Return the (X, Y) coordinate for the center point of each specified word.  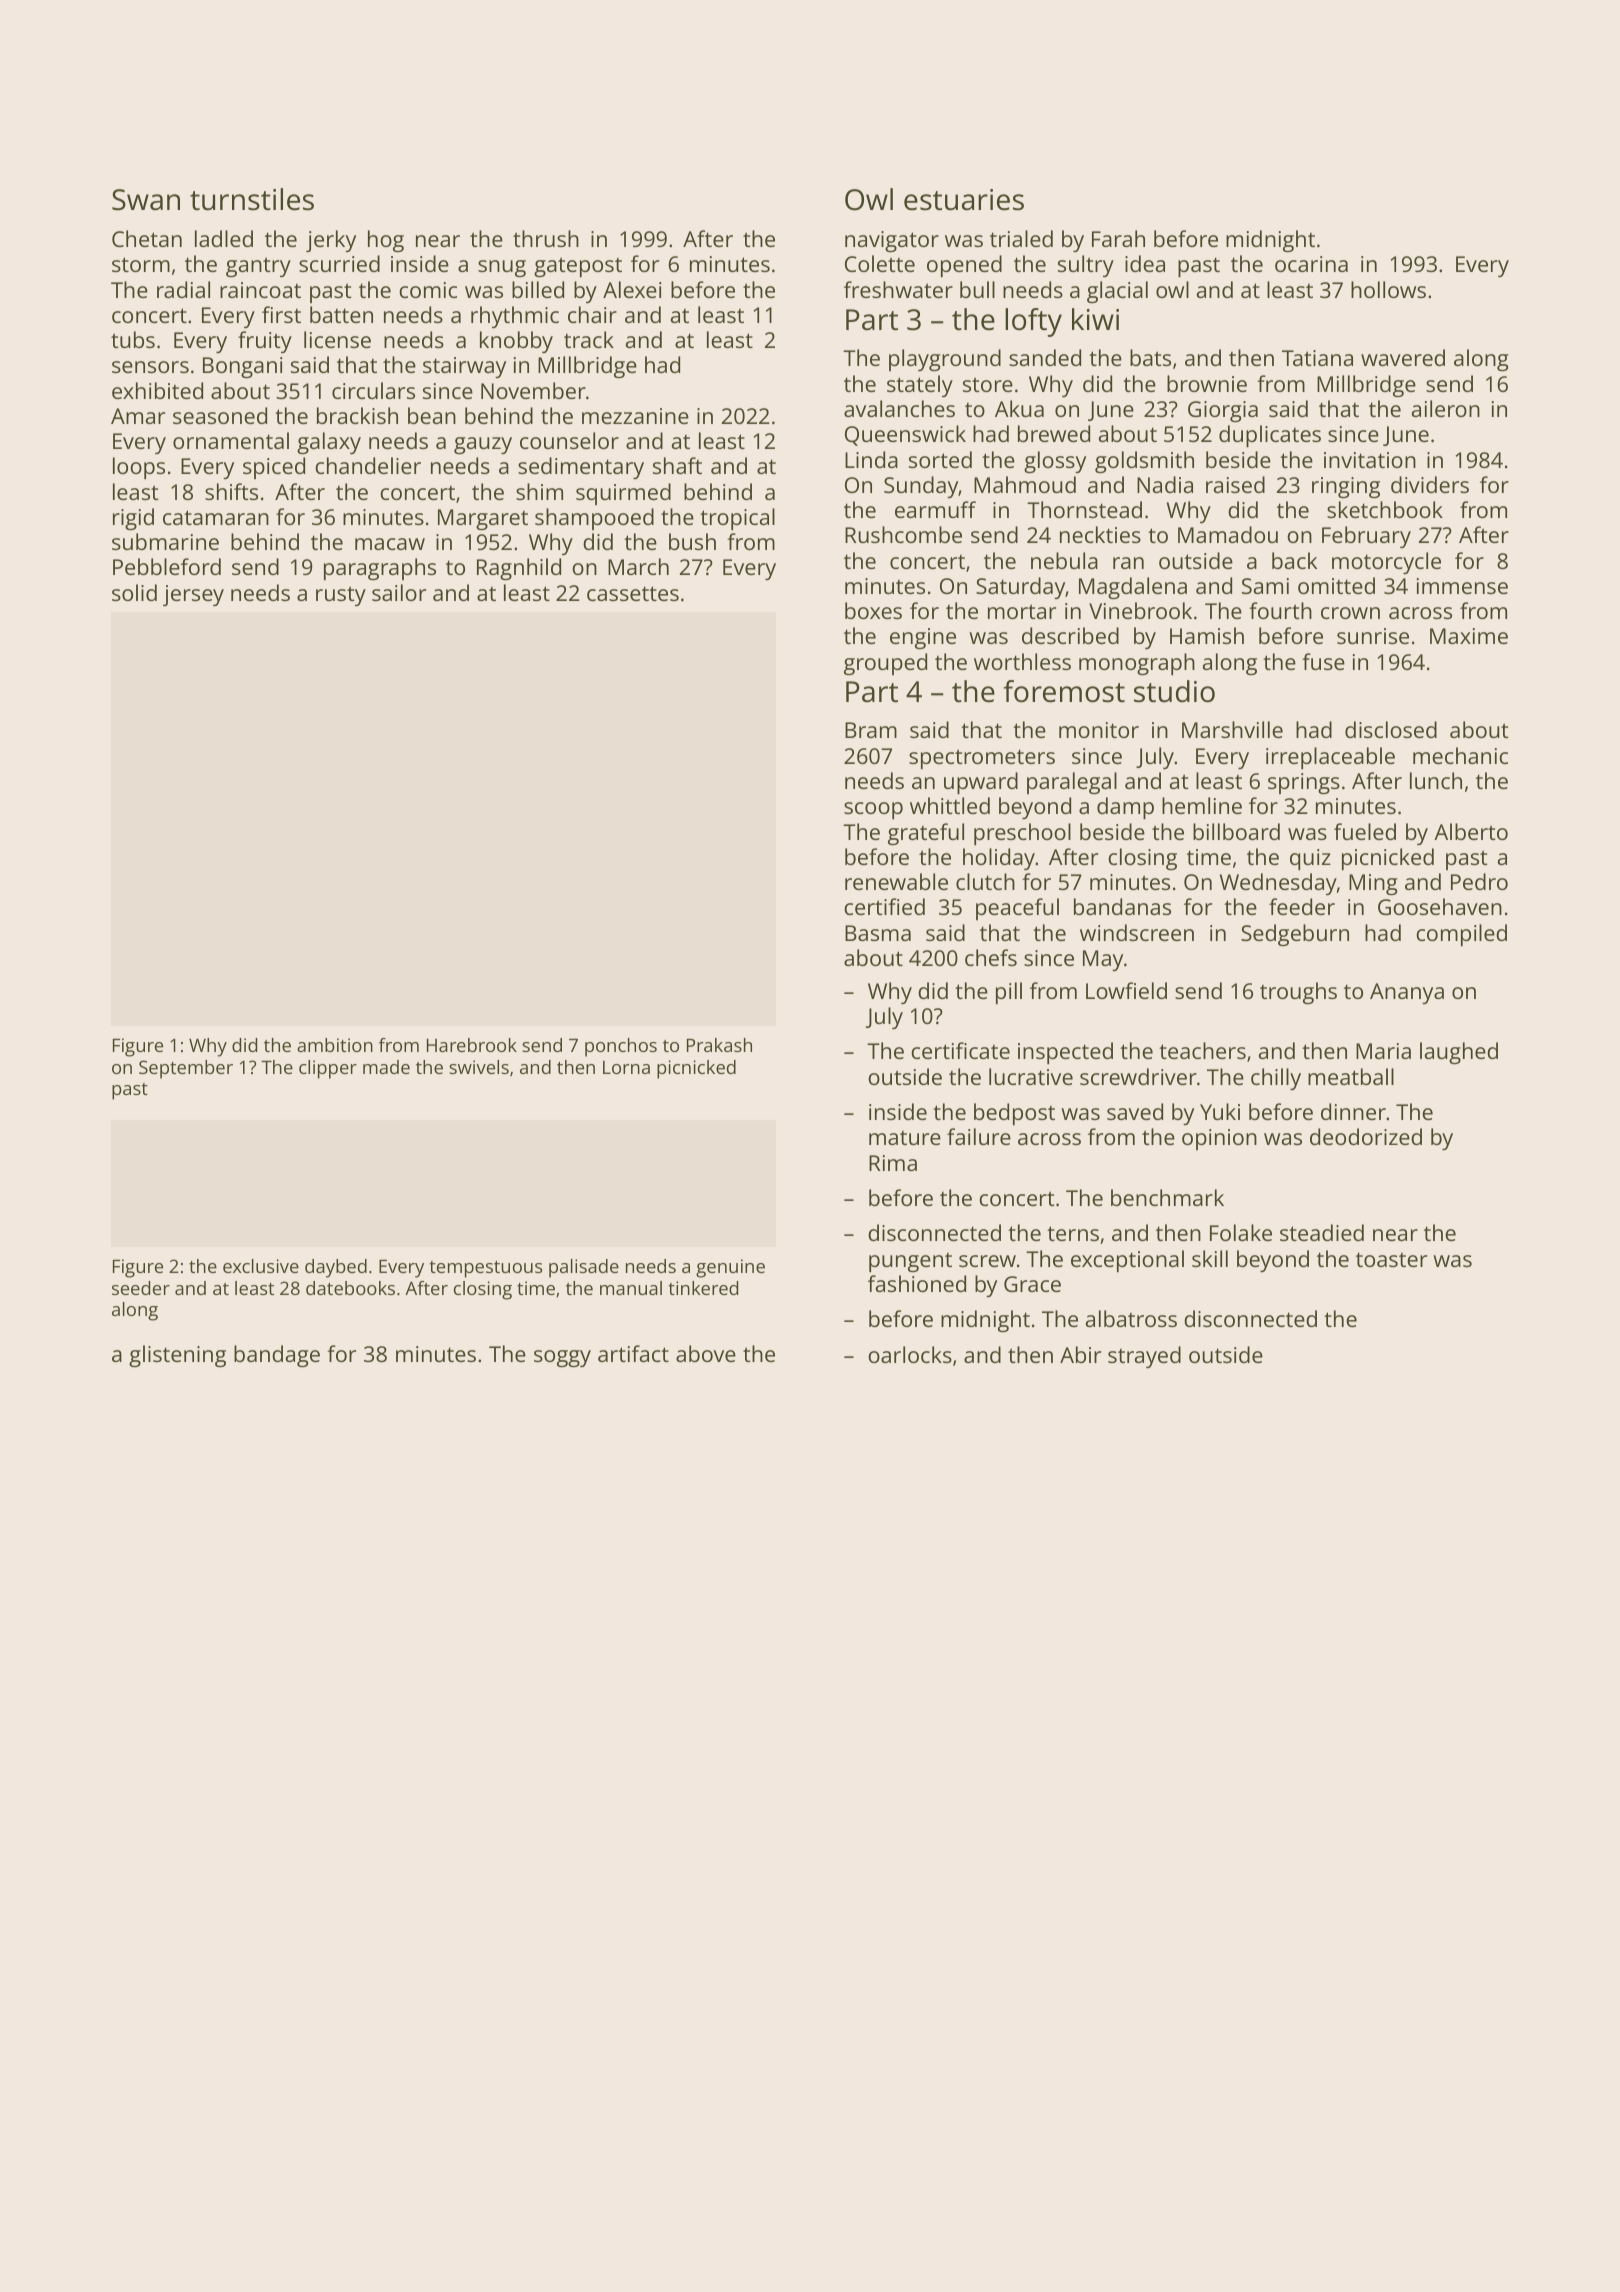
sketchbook (1385, 509)
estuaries (964, 200)
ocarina (1311, 264)
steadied (1322, 1232)
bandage (277, 1356)
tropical (737, 519)
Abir (1080, 1354)
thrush (546, 238)
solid (134, 592)
